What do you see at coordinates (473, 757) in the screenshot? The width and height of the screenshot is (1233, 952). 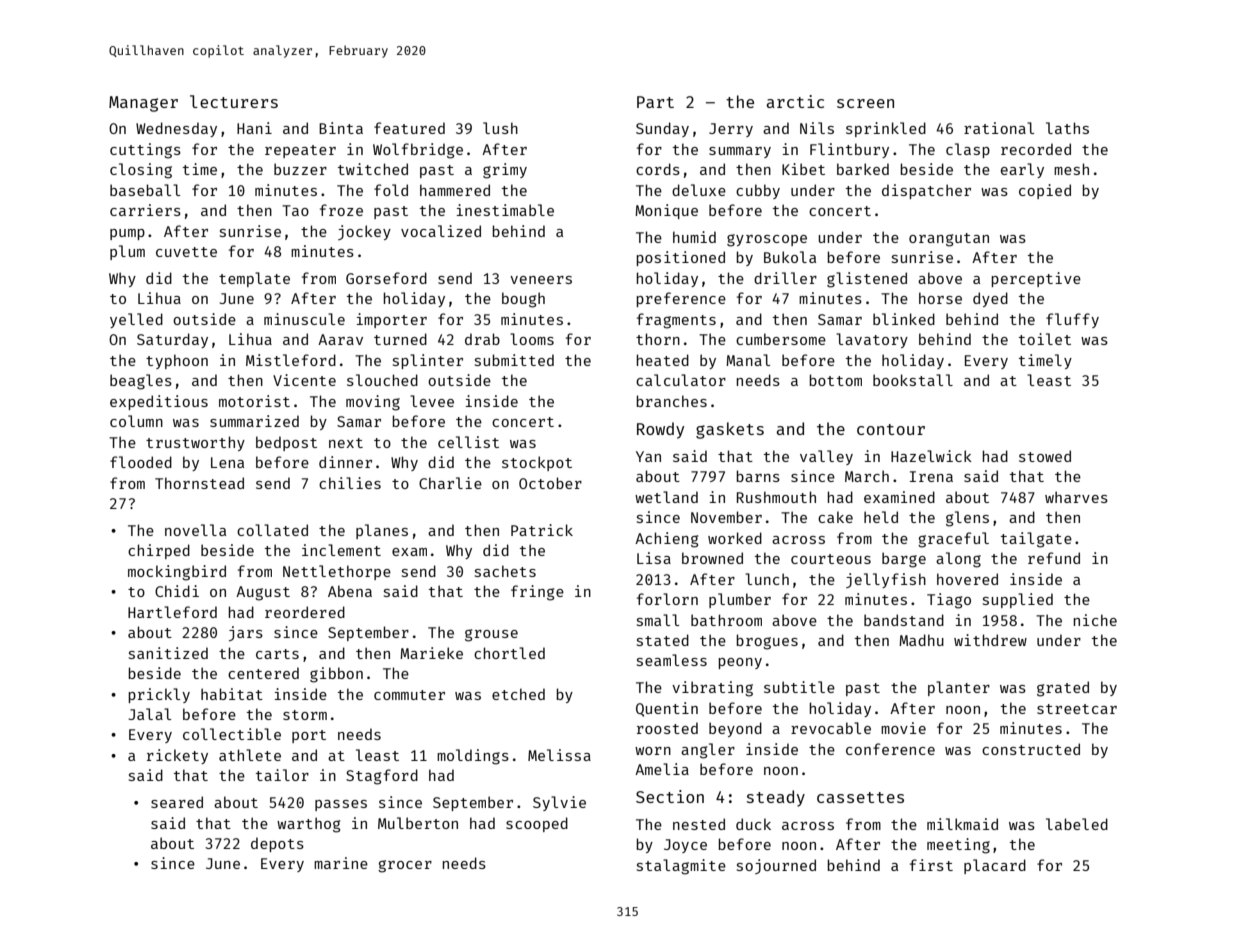 I see `moldings` at bounding box center [473, 757].
